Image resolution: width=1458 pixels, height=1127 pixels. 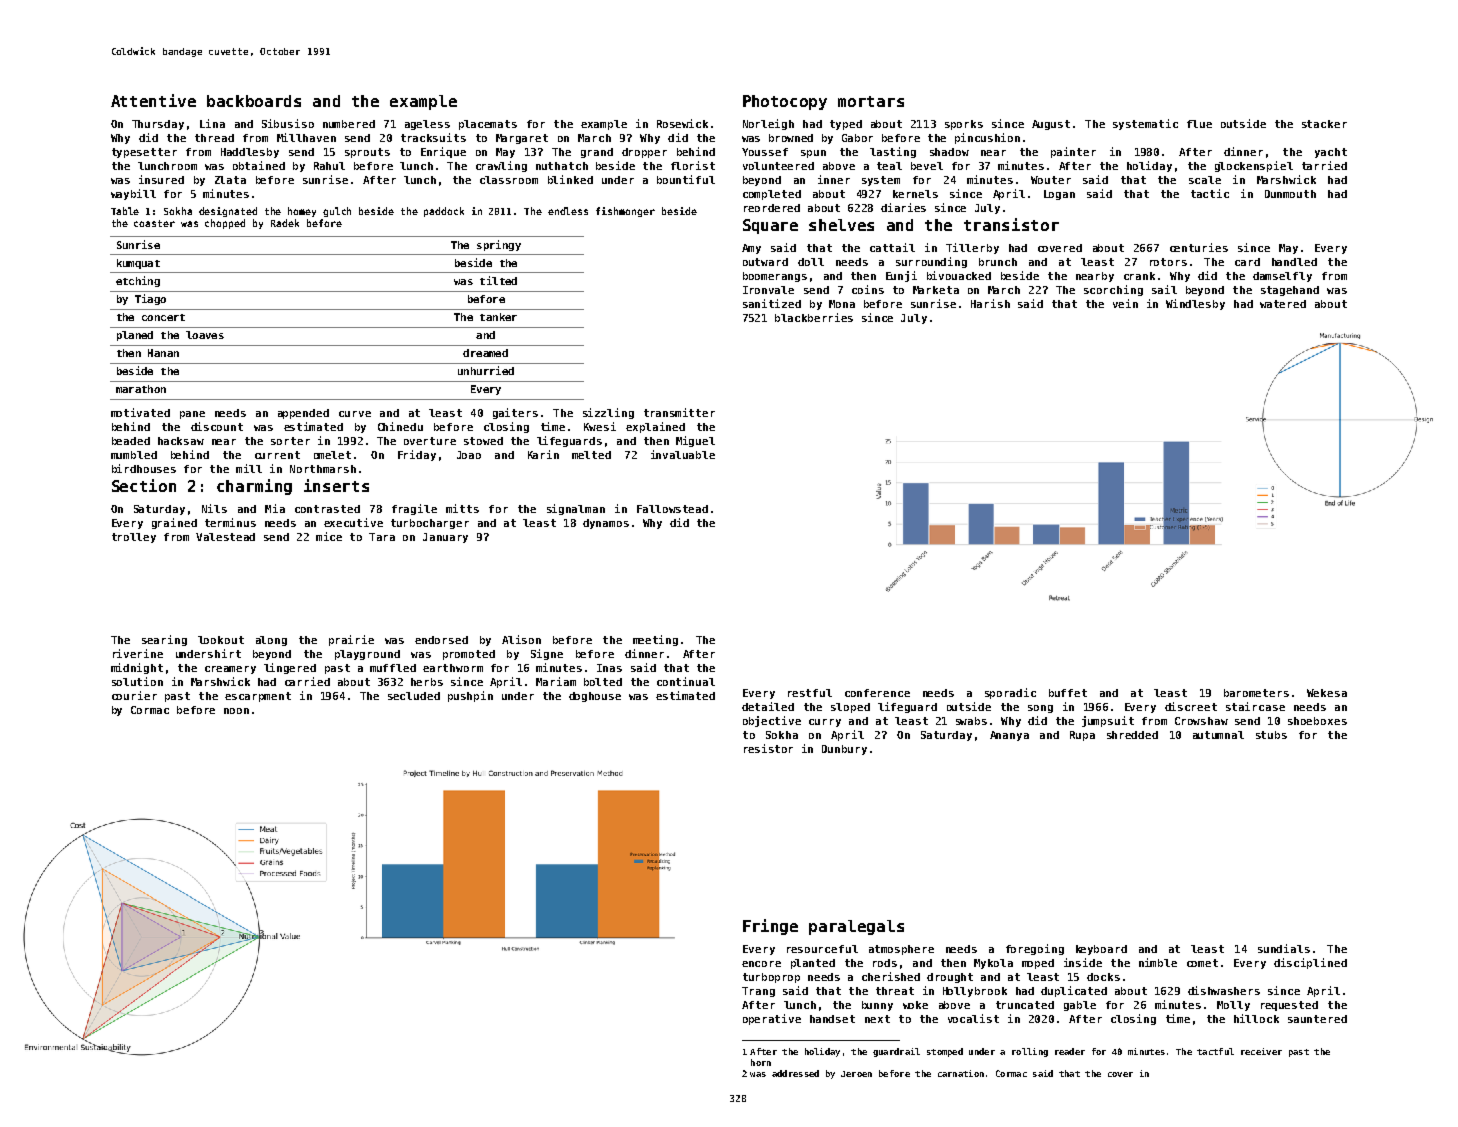 What do you see at coordinates (1283, 304) in the document?
I see `watered` at bounding box center [1283, 304].
